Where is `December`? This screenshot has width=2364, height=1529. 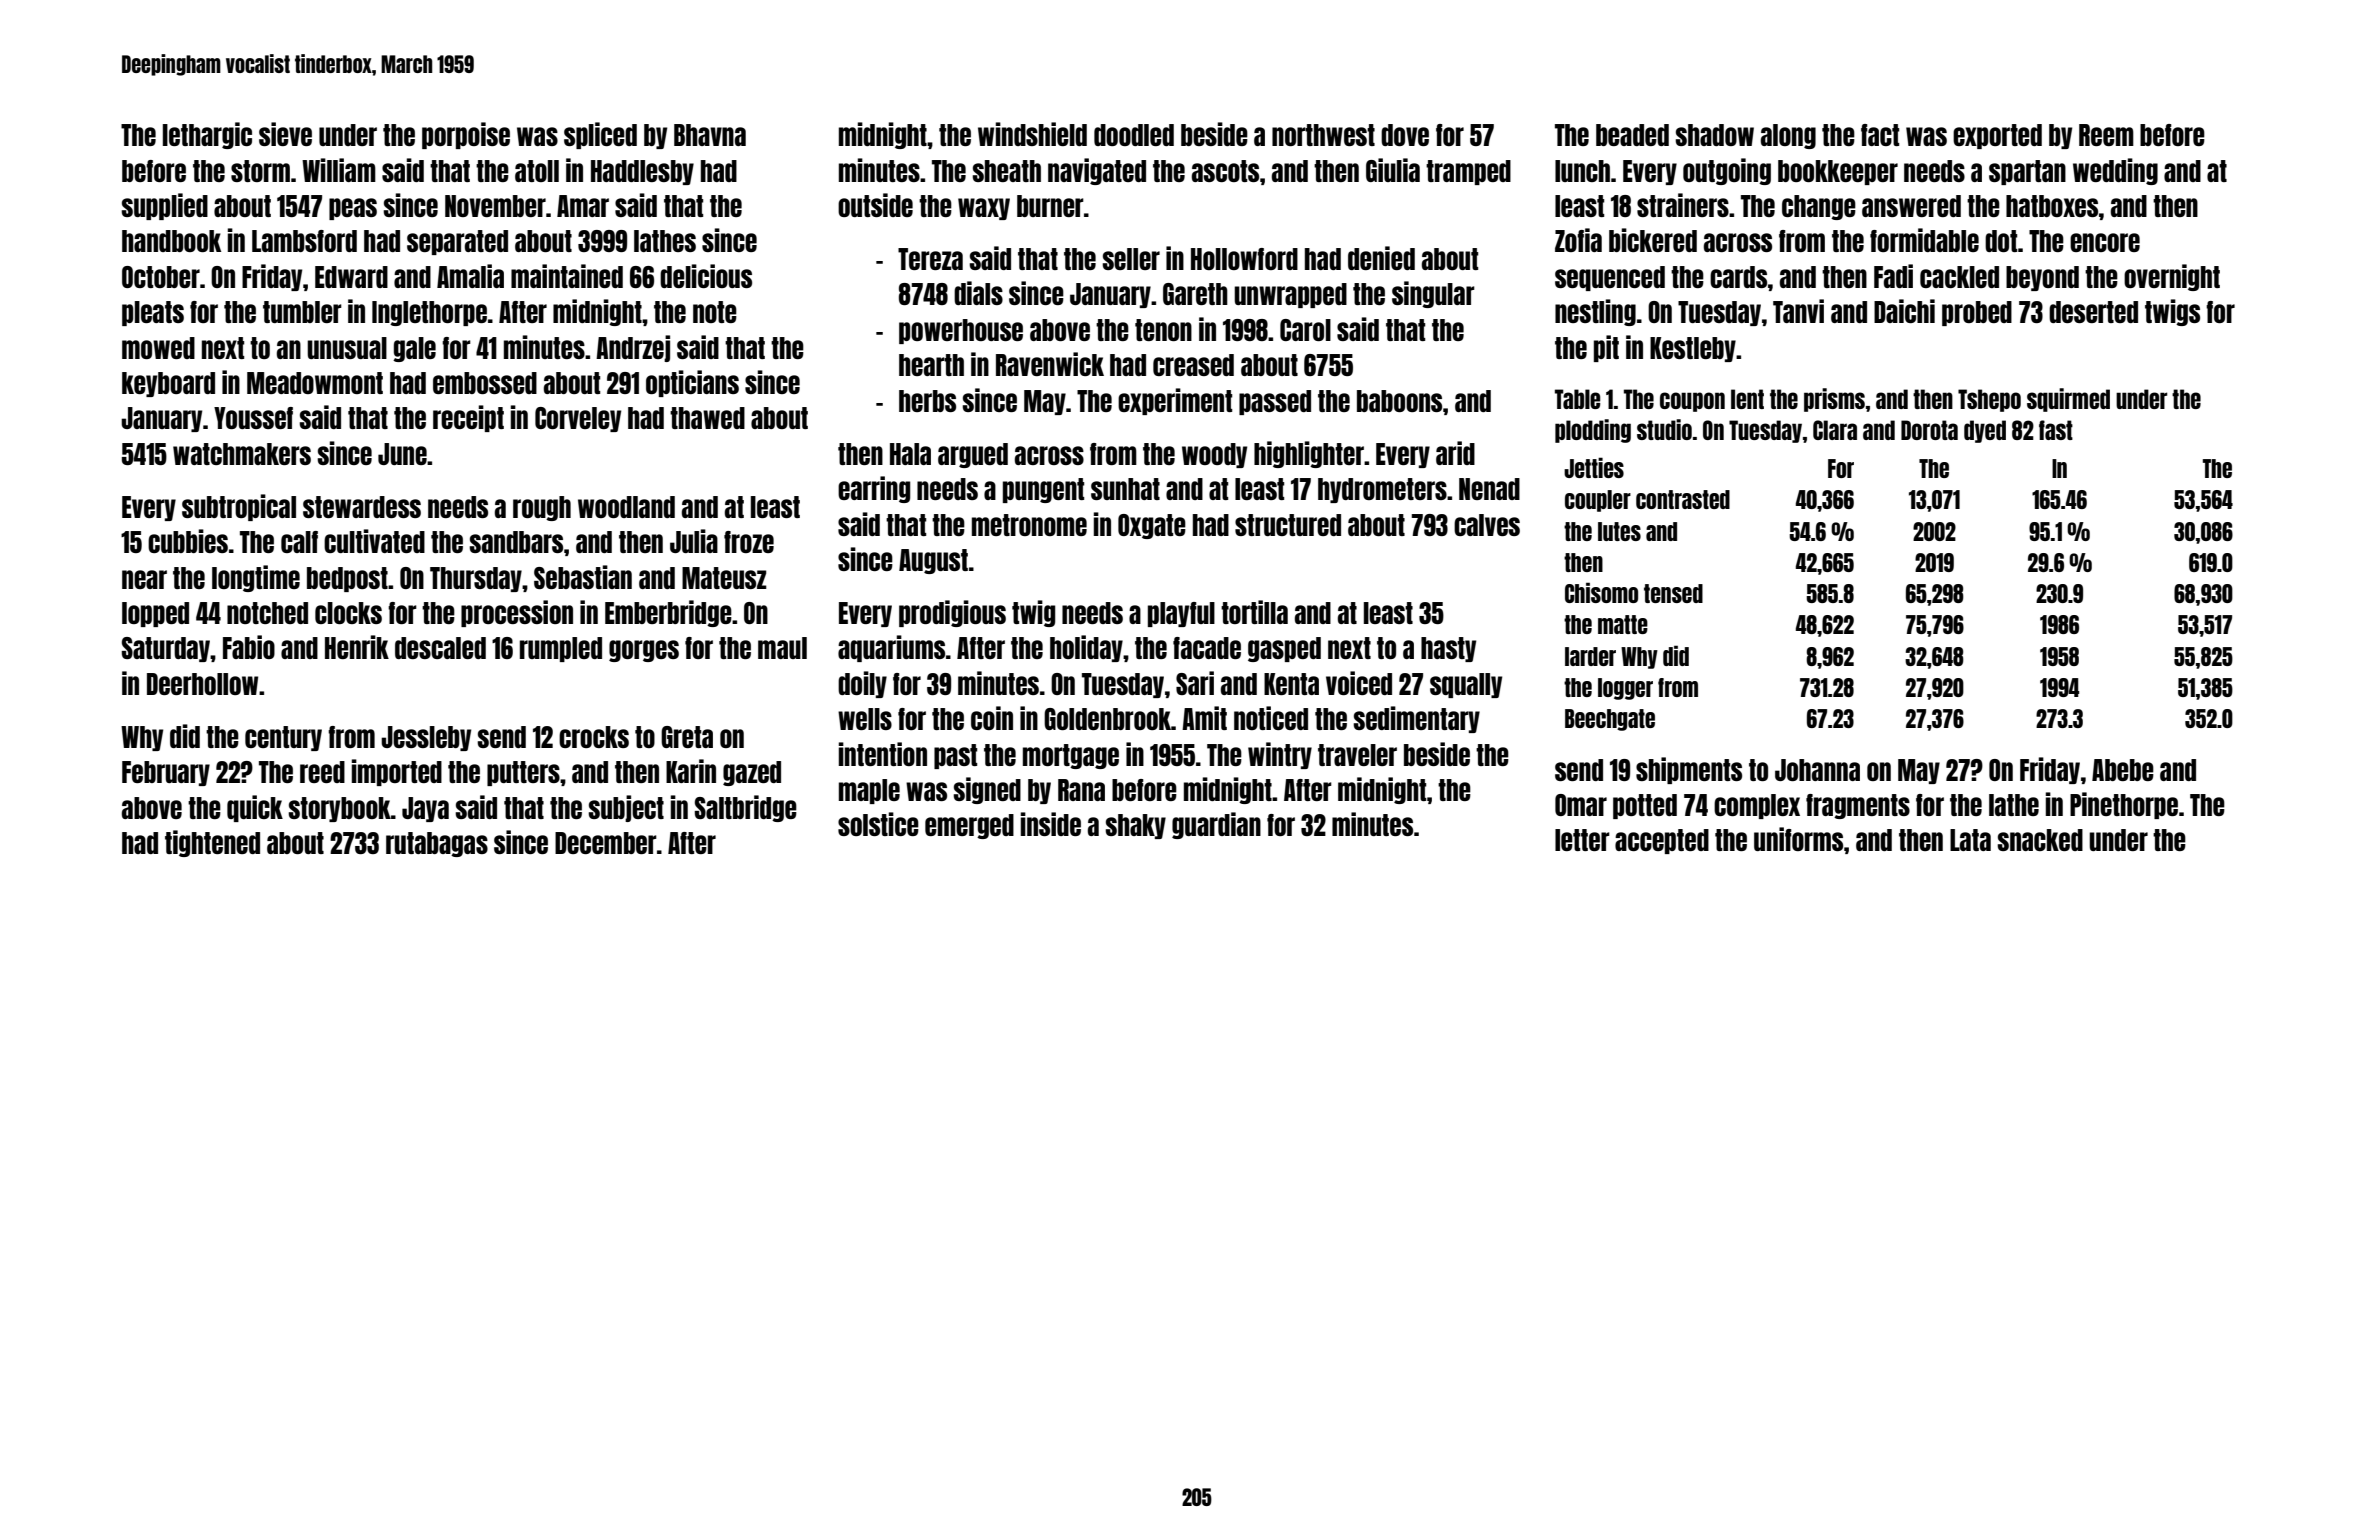 December is located at coordinates (606, 843).
